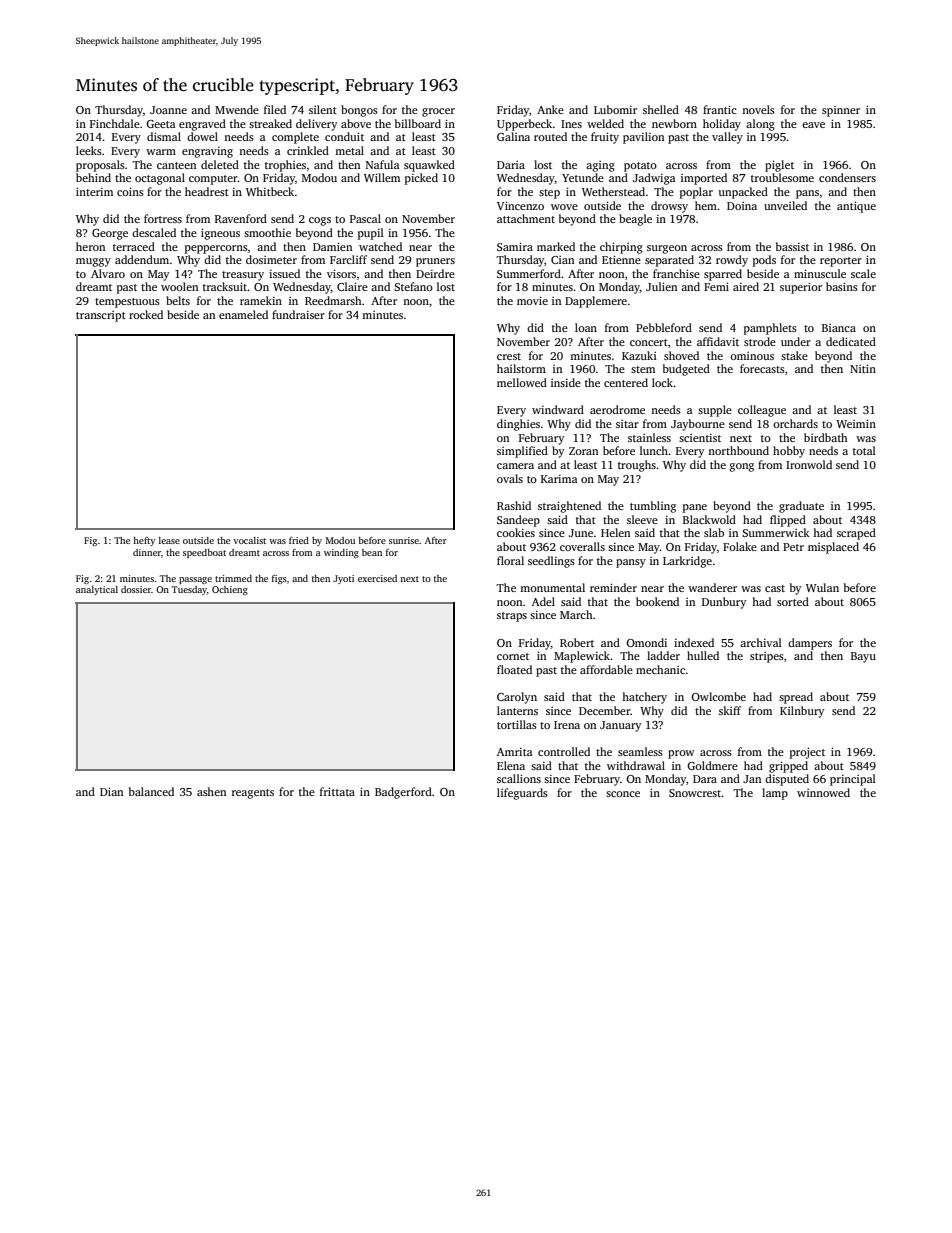 Image resolution: width=952 pixels, height=1233 pixels. What do you see at coordinates (111, 791) in the screenshot?
I see `Dian` at bounding box center [111, 791].
